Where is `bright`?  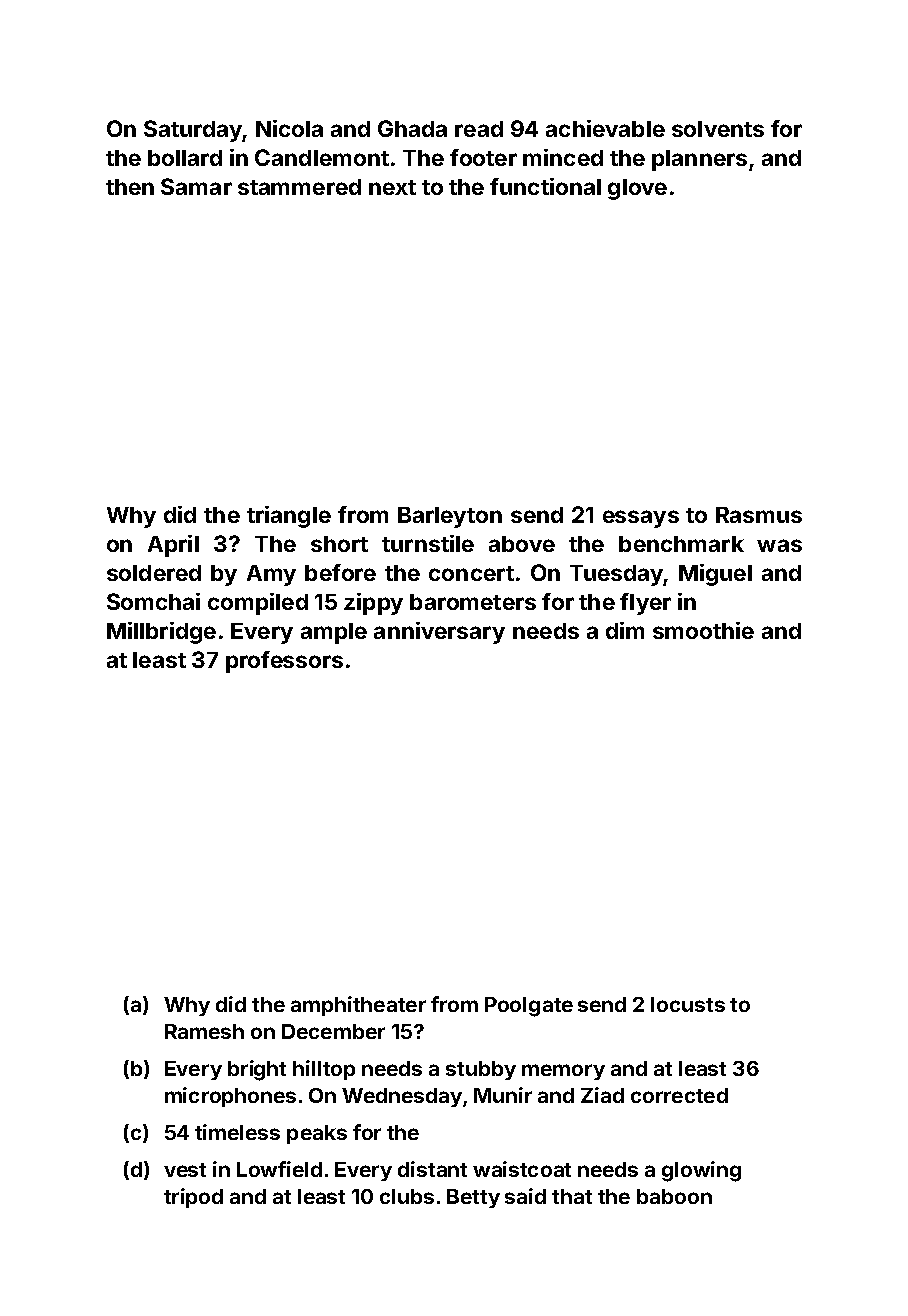 bright is located at coordinates (257, 1070).
